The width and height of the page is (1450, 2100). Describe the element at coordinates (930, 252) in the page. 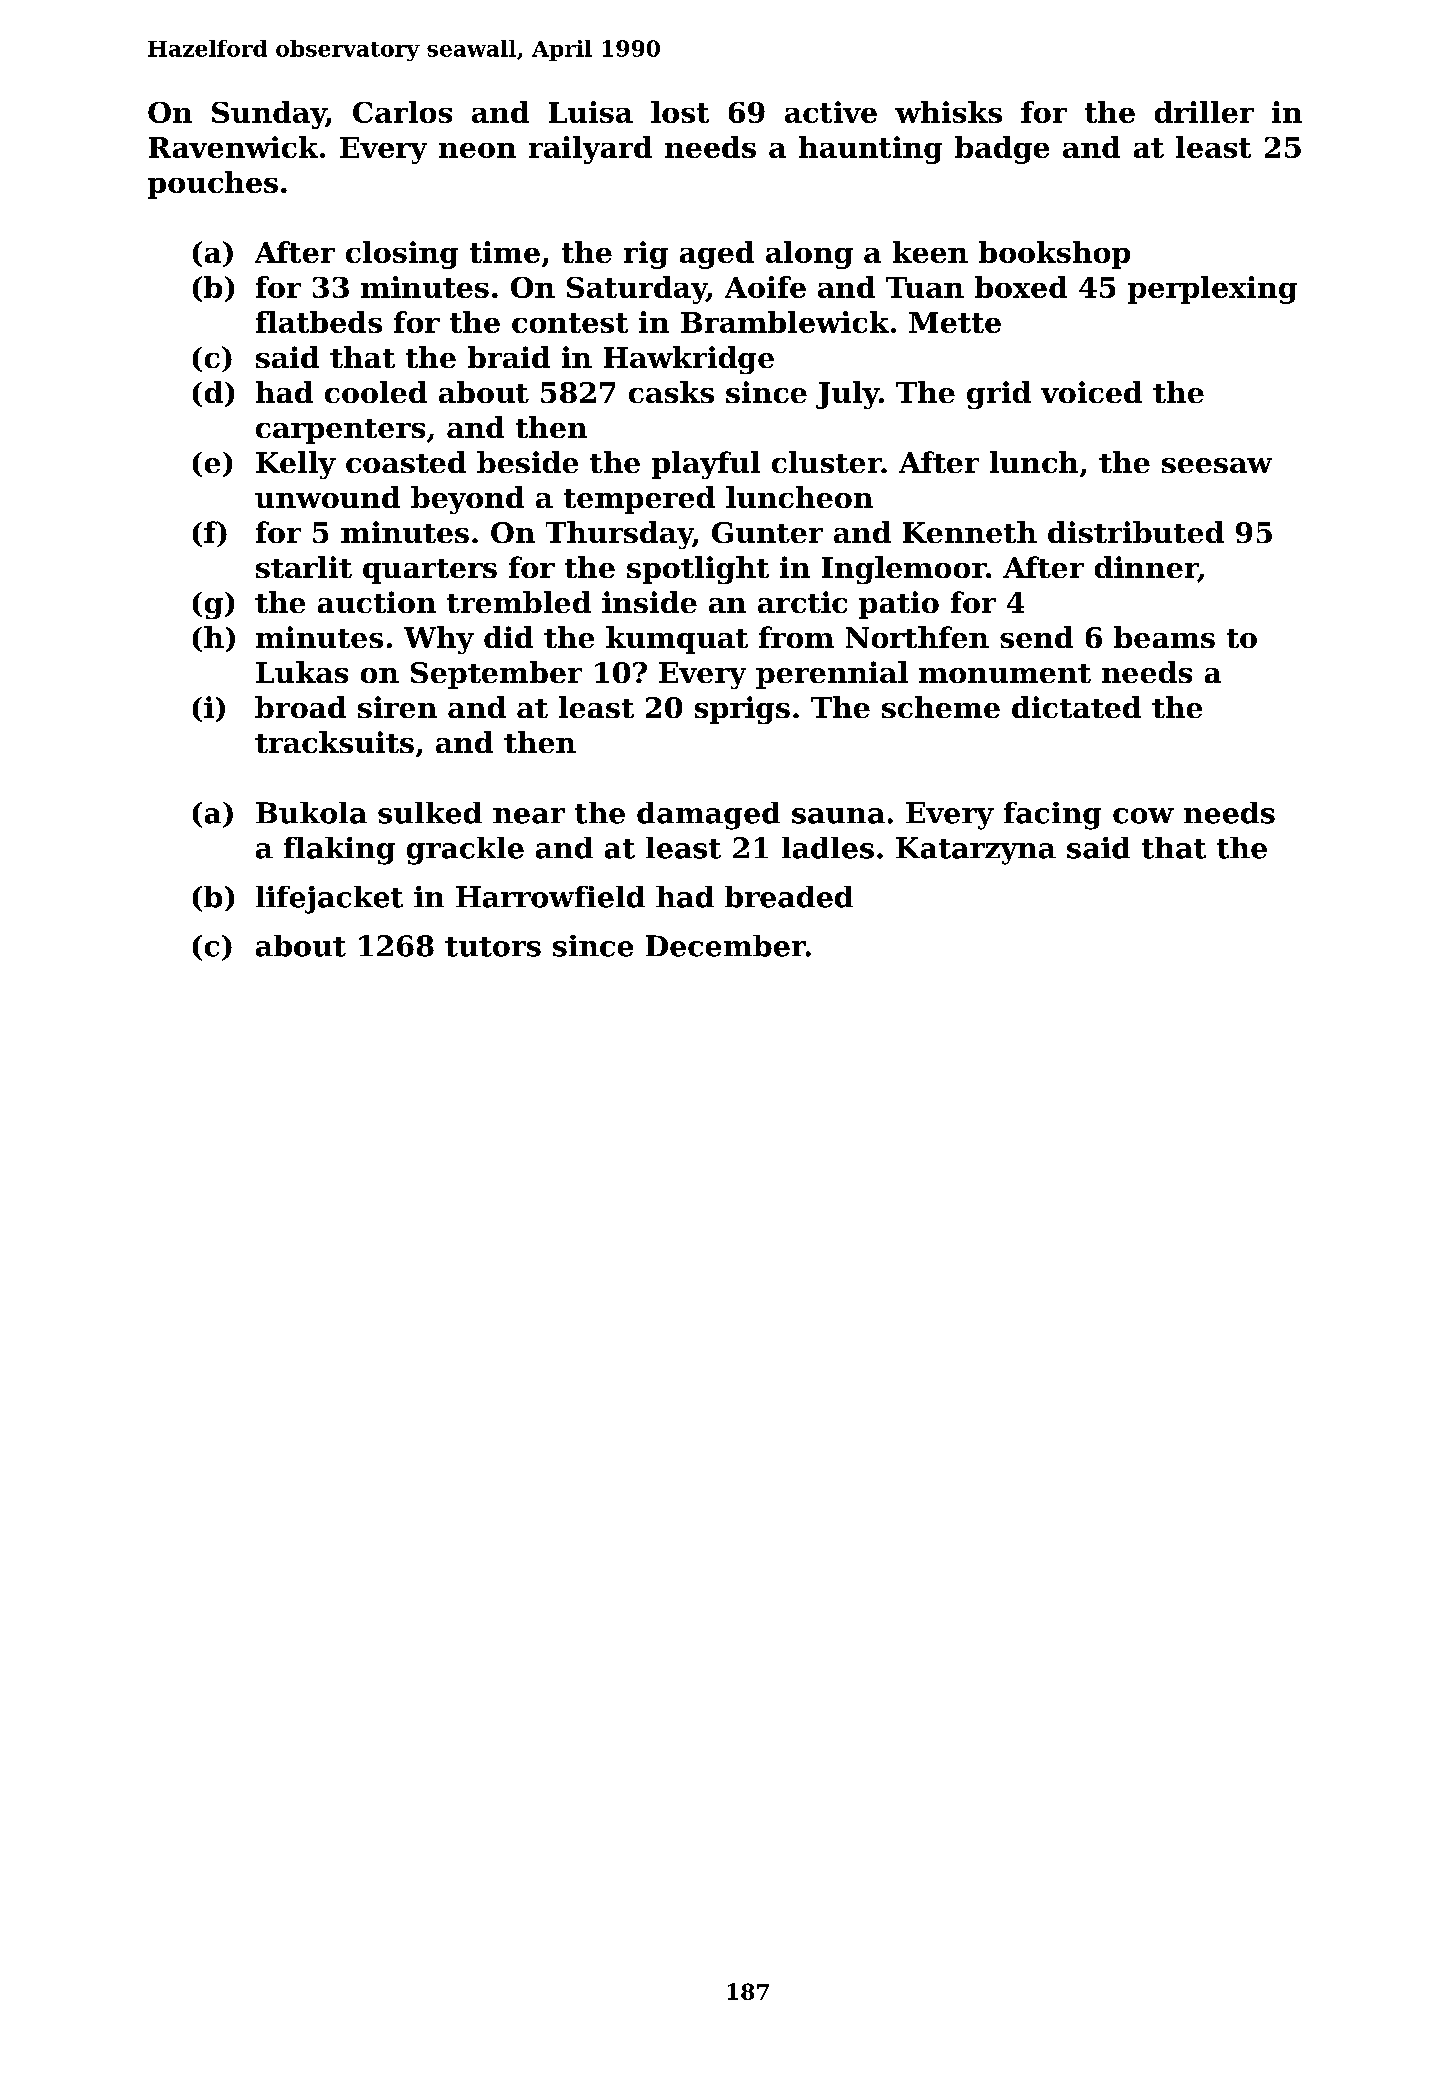

I see `keen` at that location.
